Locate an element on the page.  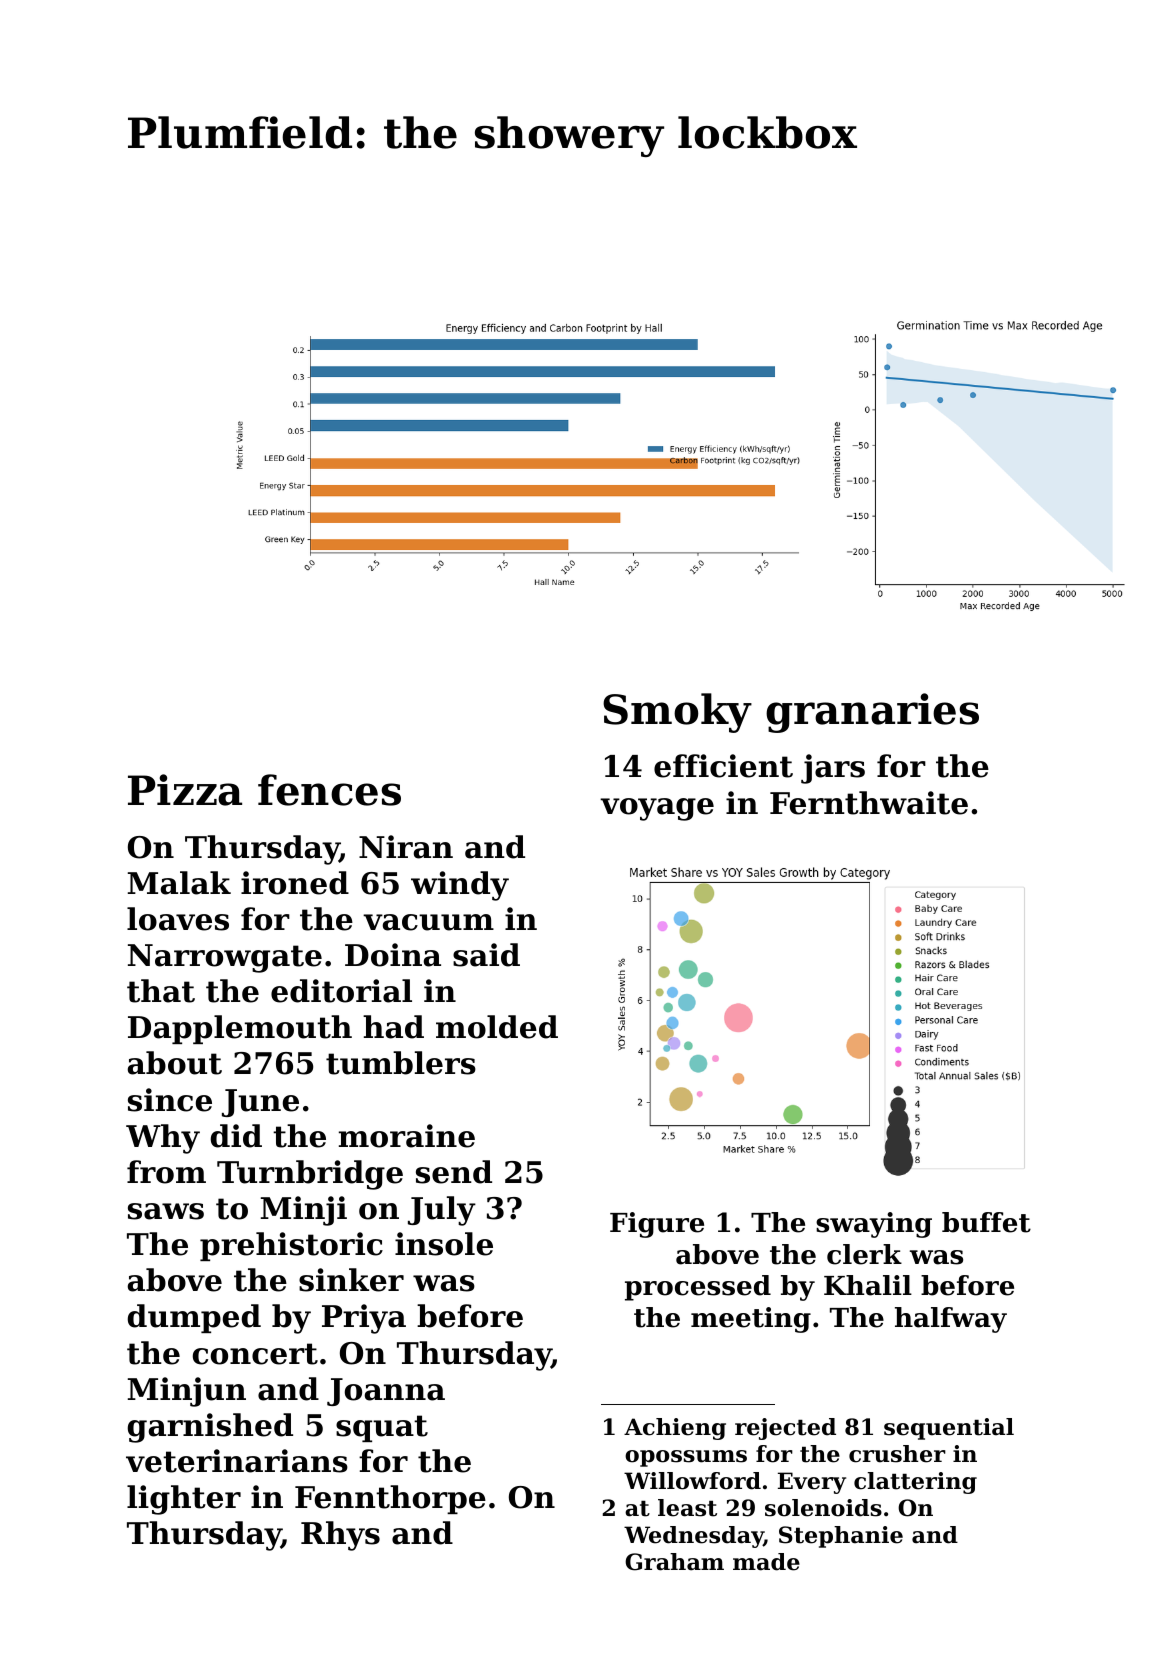
Smoky is located at coordinates (677, 713).
